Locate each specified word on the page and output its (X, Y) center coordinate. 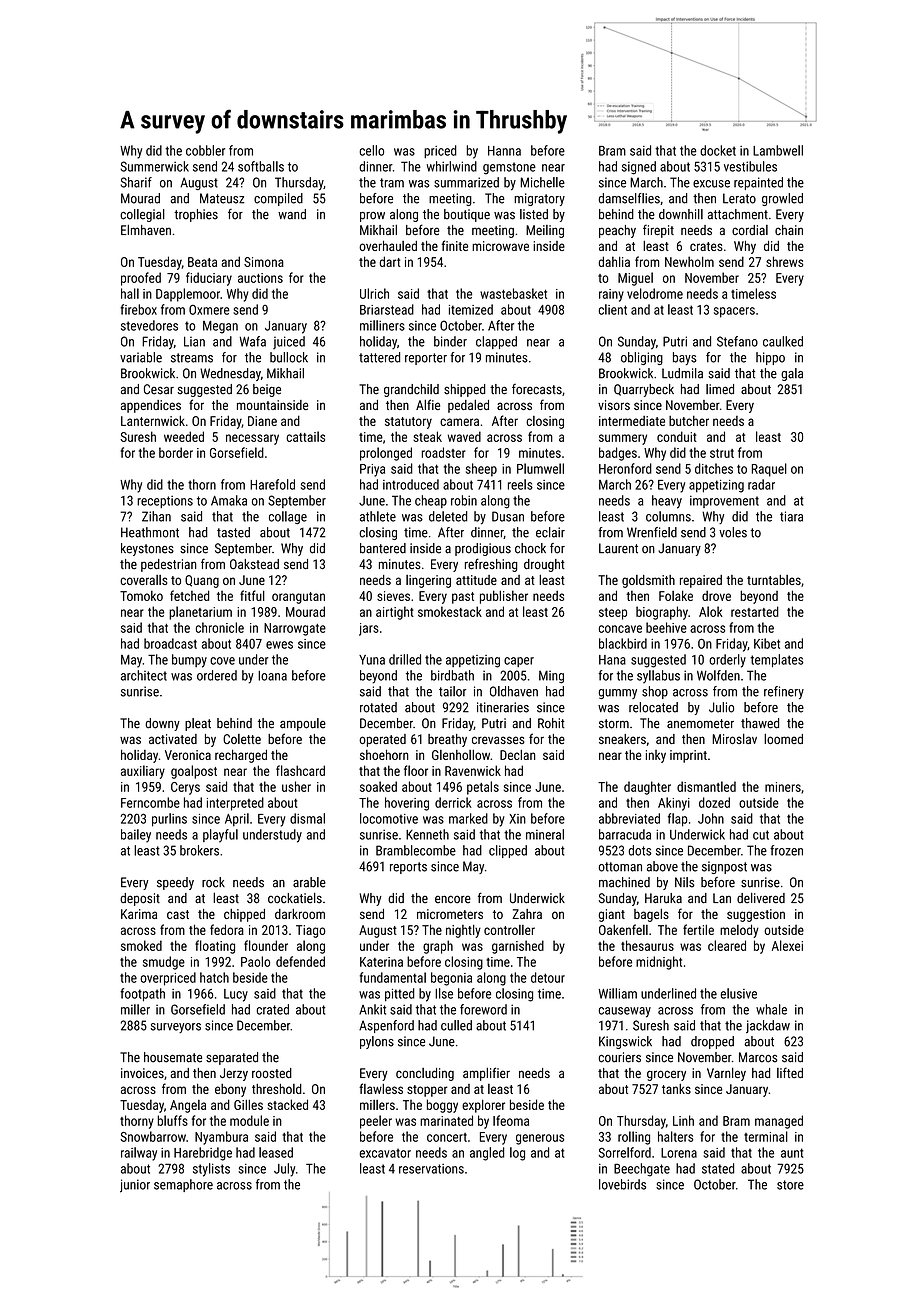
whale (771, 1009)
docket (718, 150)
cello (371, 150)
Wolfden (718, 675)
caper (519, 662)
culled (456, 1025)
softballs (261, 166)
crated (273, 1009)
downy (162, 724)
